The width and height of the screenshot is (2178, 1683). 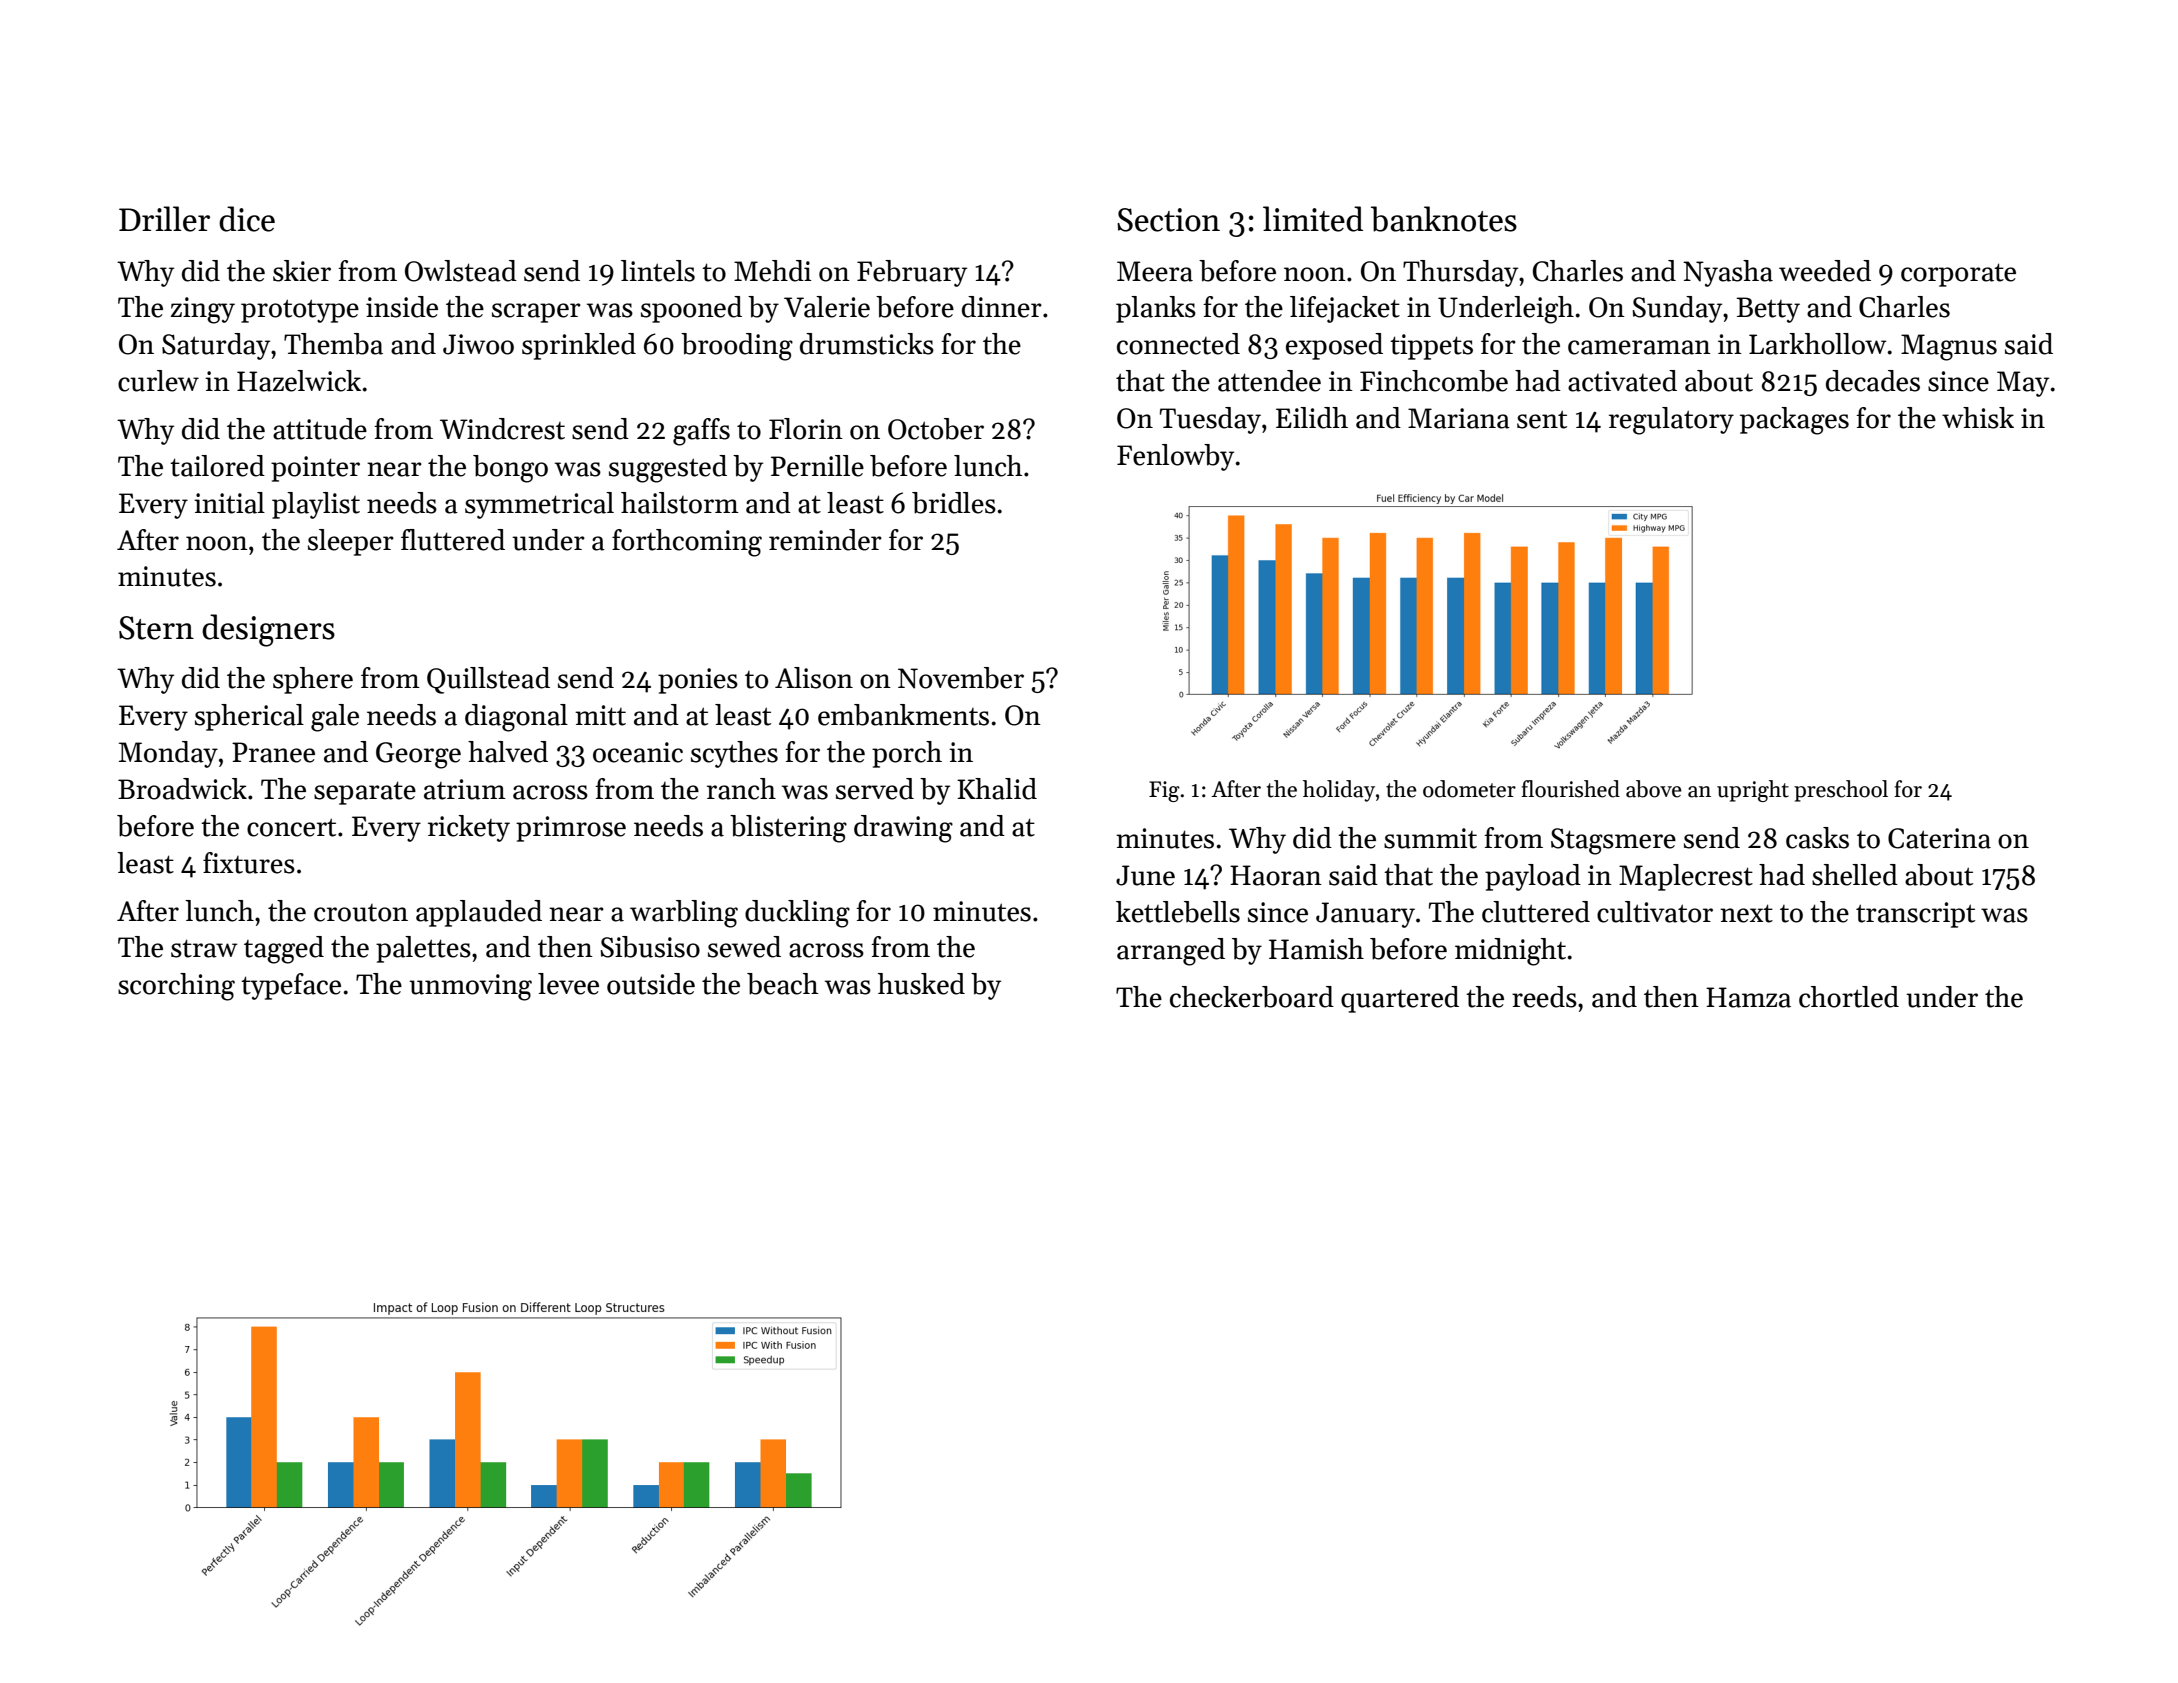 I want to click on unmoving, so click(x=470, y=987).
